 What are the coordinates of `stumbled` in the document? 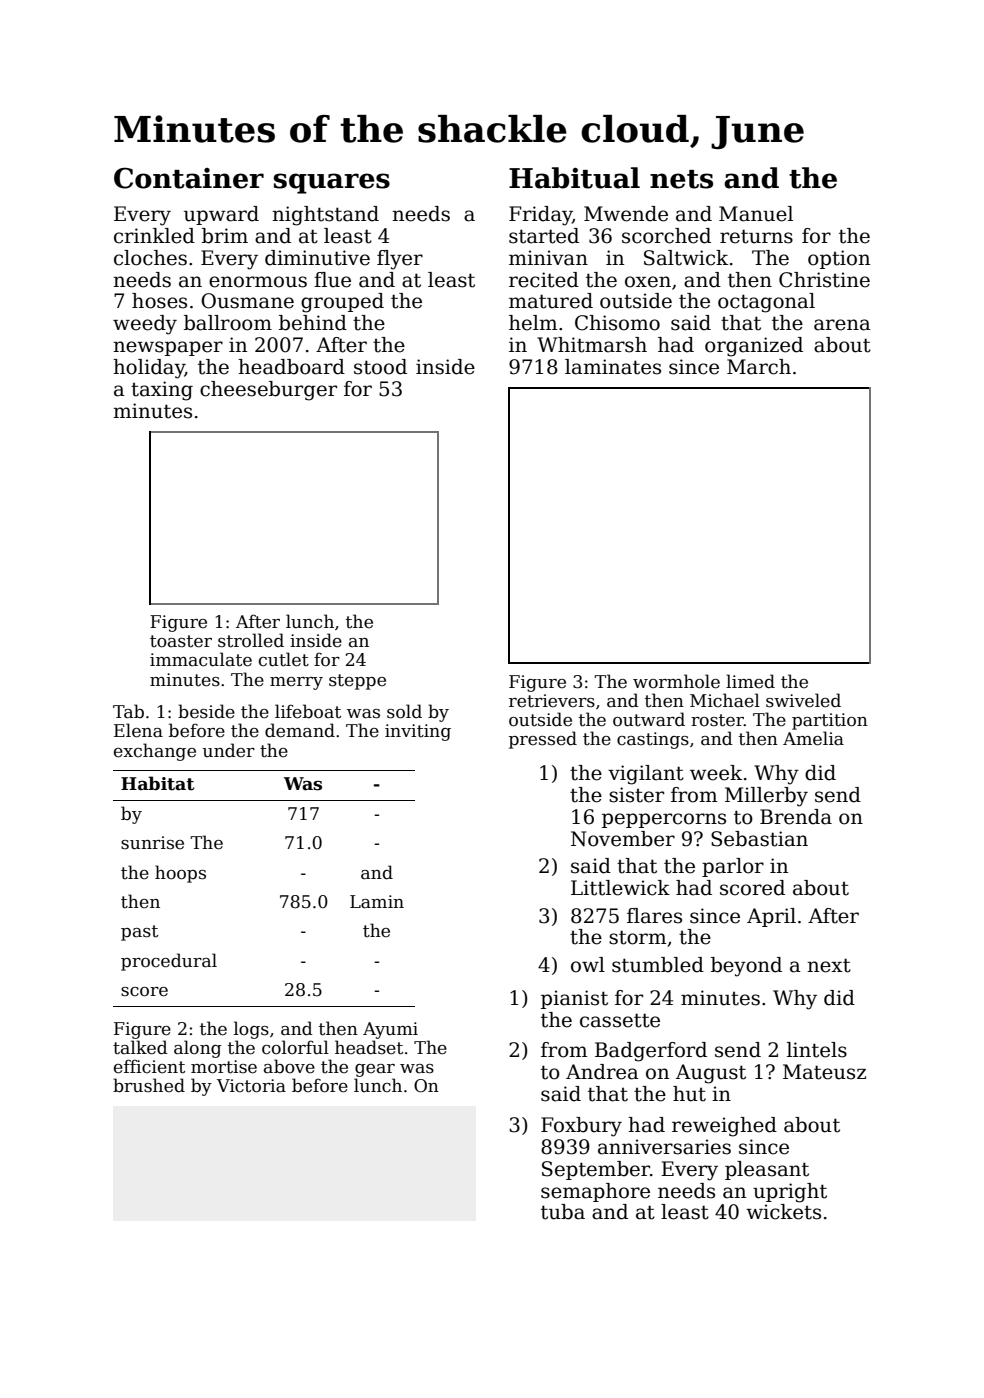 It's located at (658, 965).
